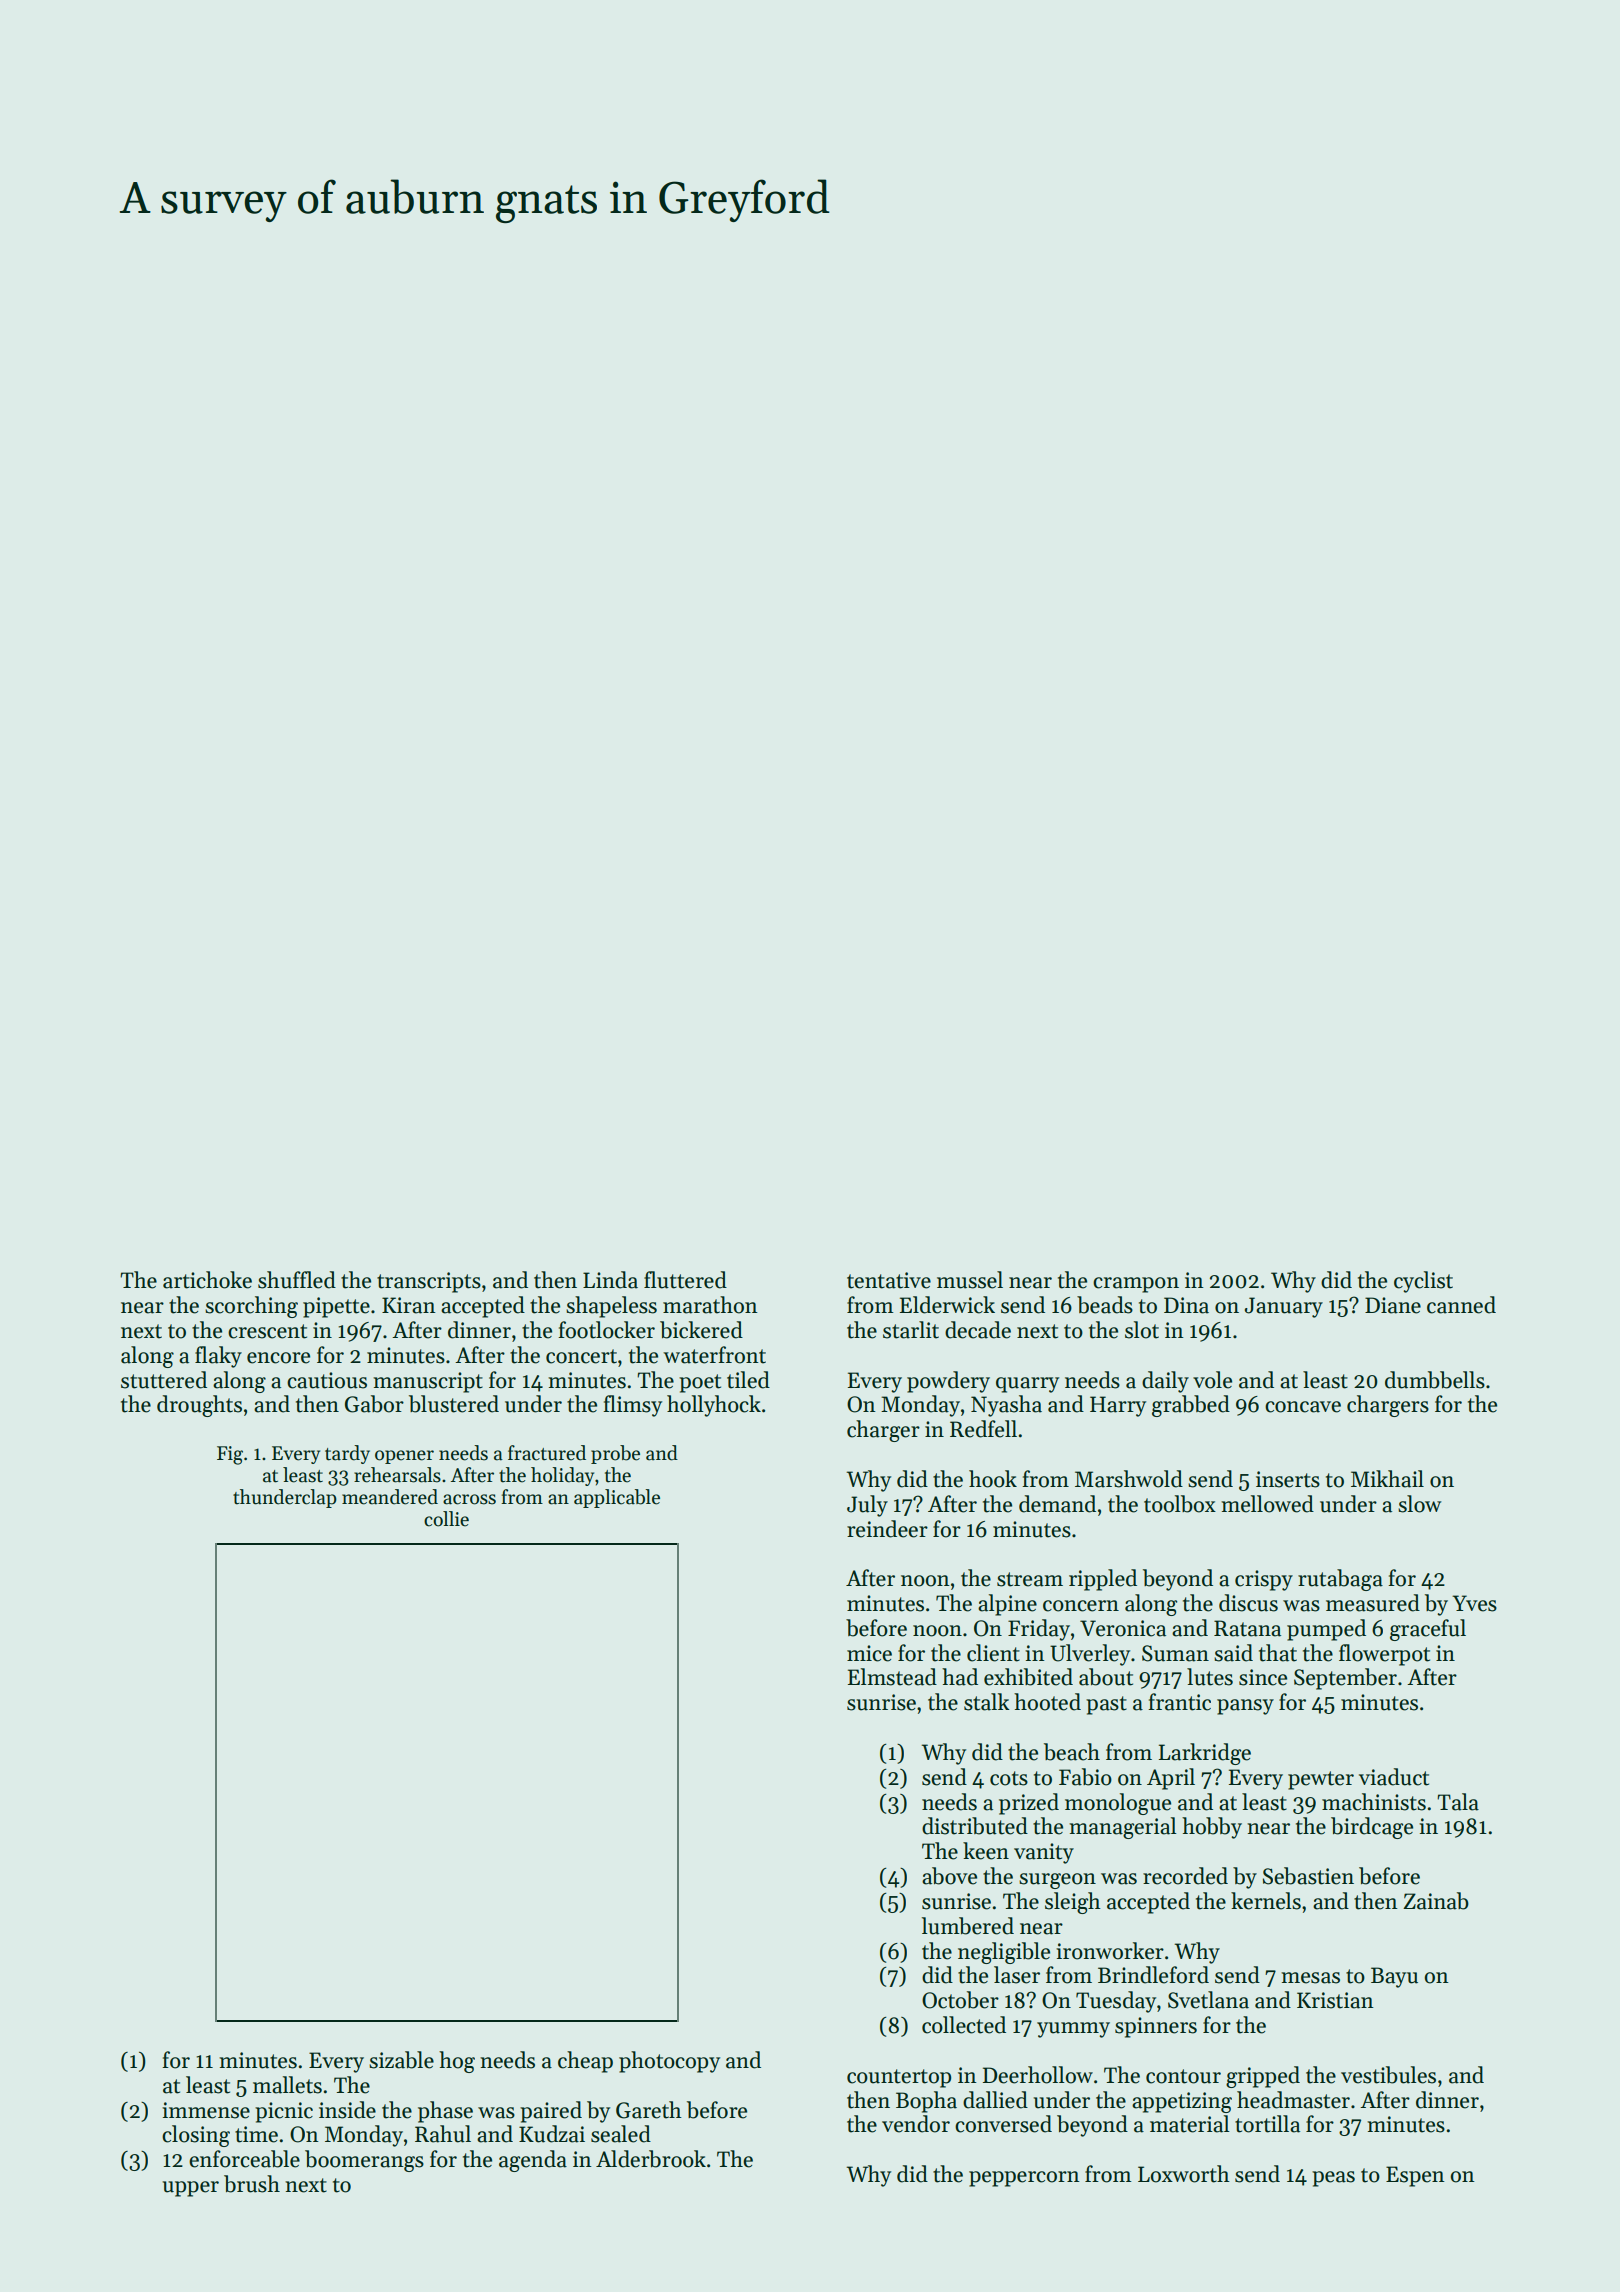 The image size is (1620, 2292). I want to click on Espen, so click(1415, 2176).
